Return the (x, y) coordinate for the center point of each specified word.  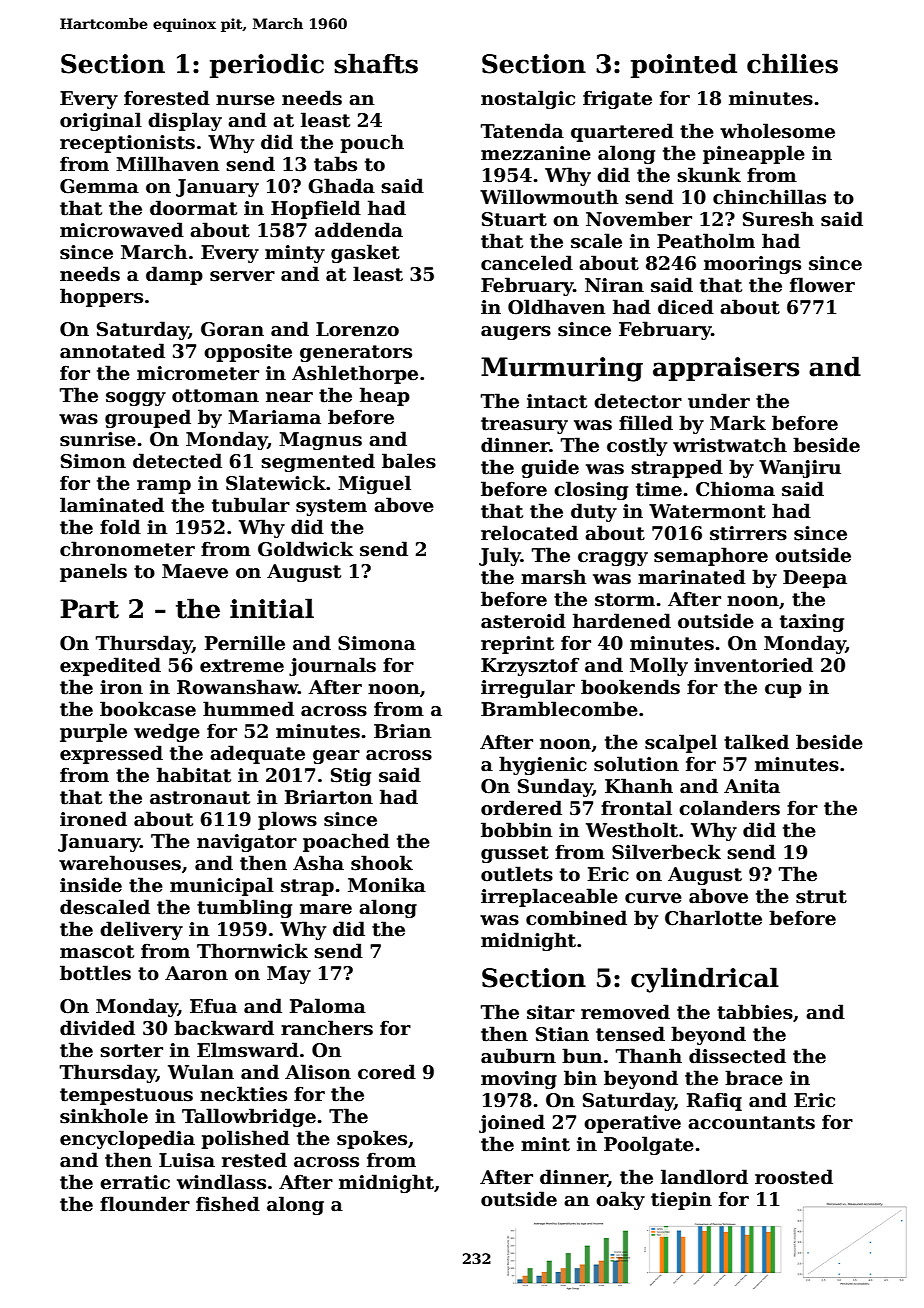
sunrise (98, 439)
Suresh (778, 219)
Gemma (99, 186)
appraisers (726, 369)
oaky (620, 1200)
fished (228, 1204)
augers (516, 333)
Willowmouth (549, 197)
